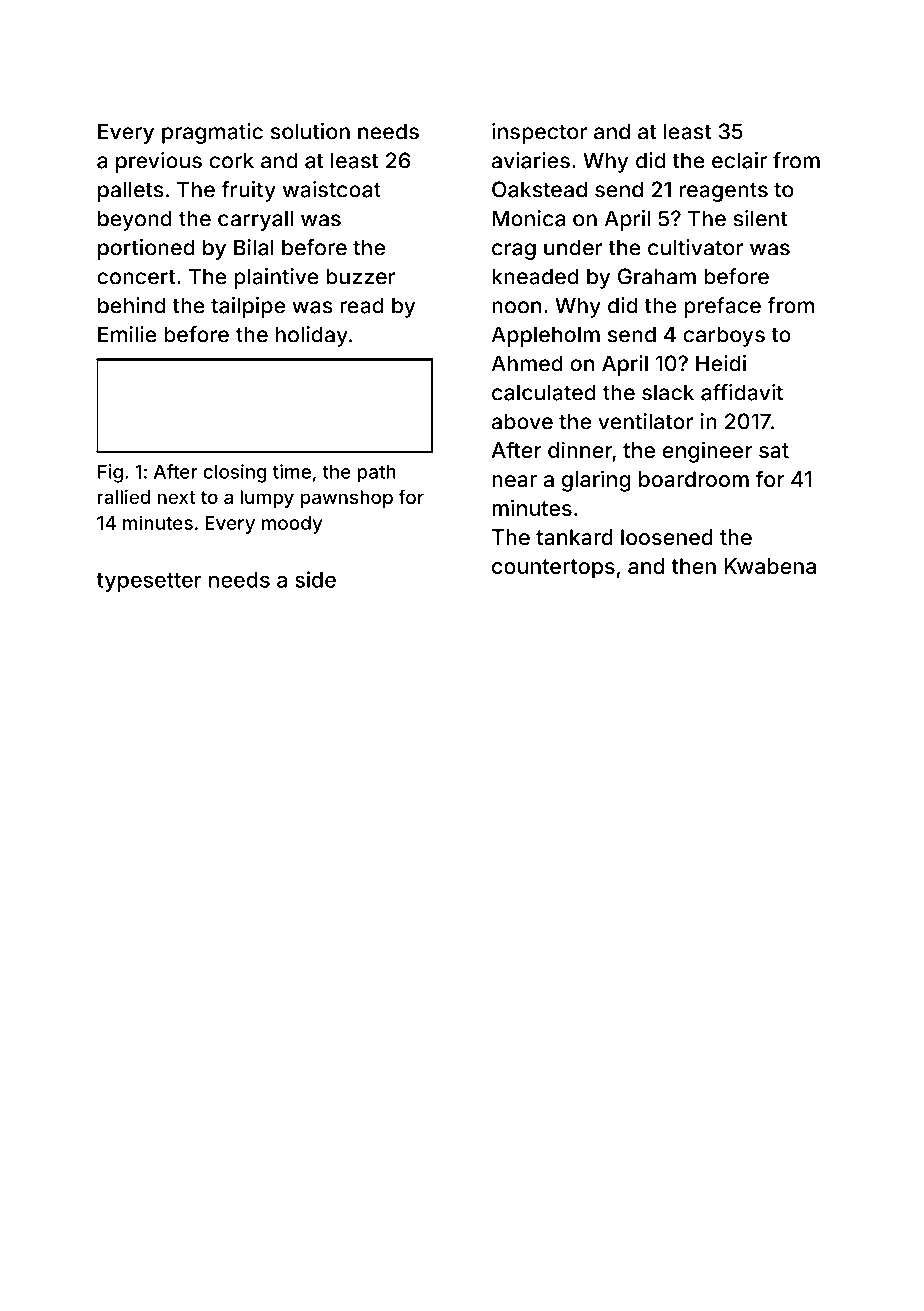 The width and height of the document is (924, 1311). I want to click on silent, so click(760, 218).
